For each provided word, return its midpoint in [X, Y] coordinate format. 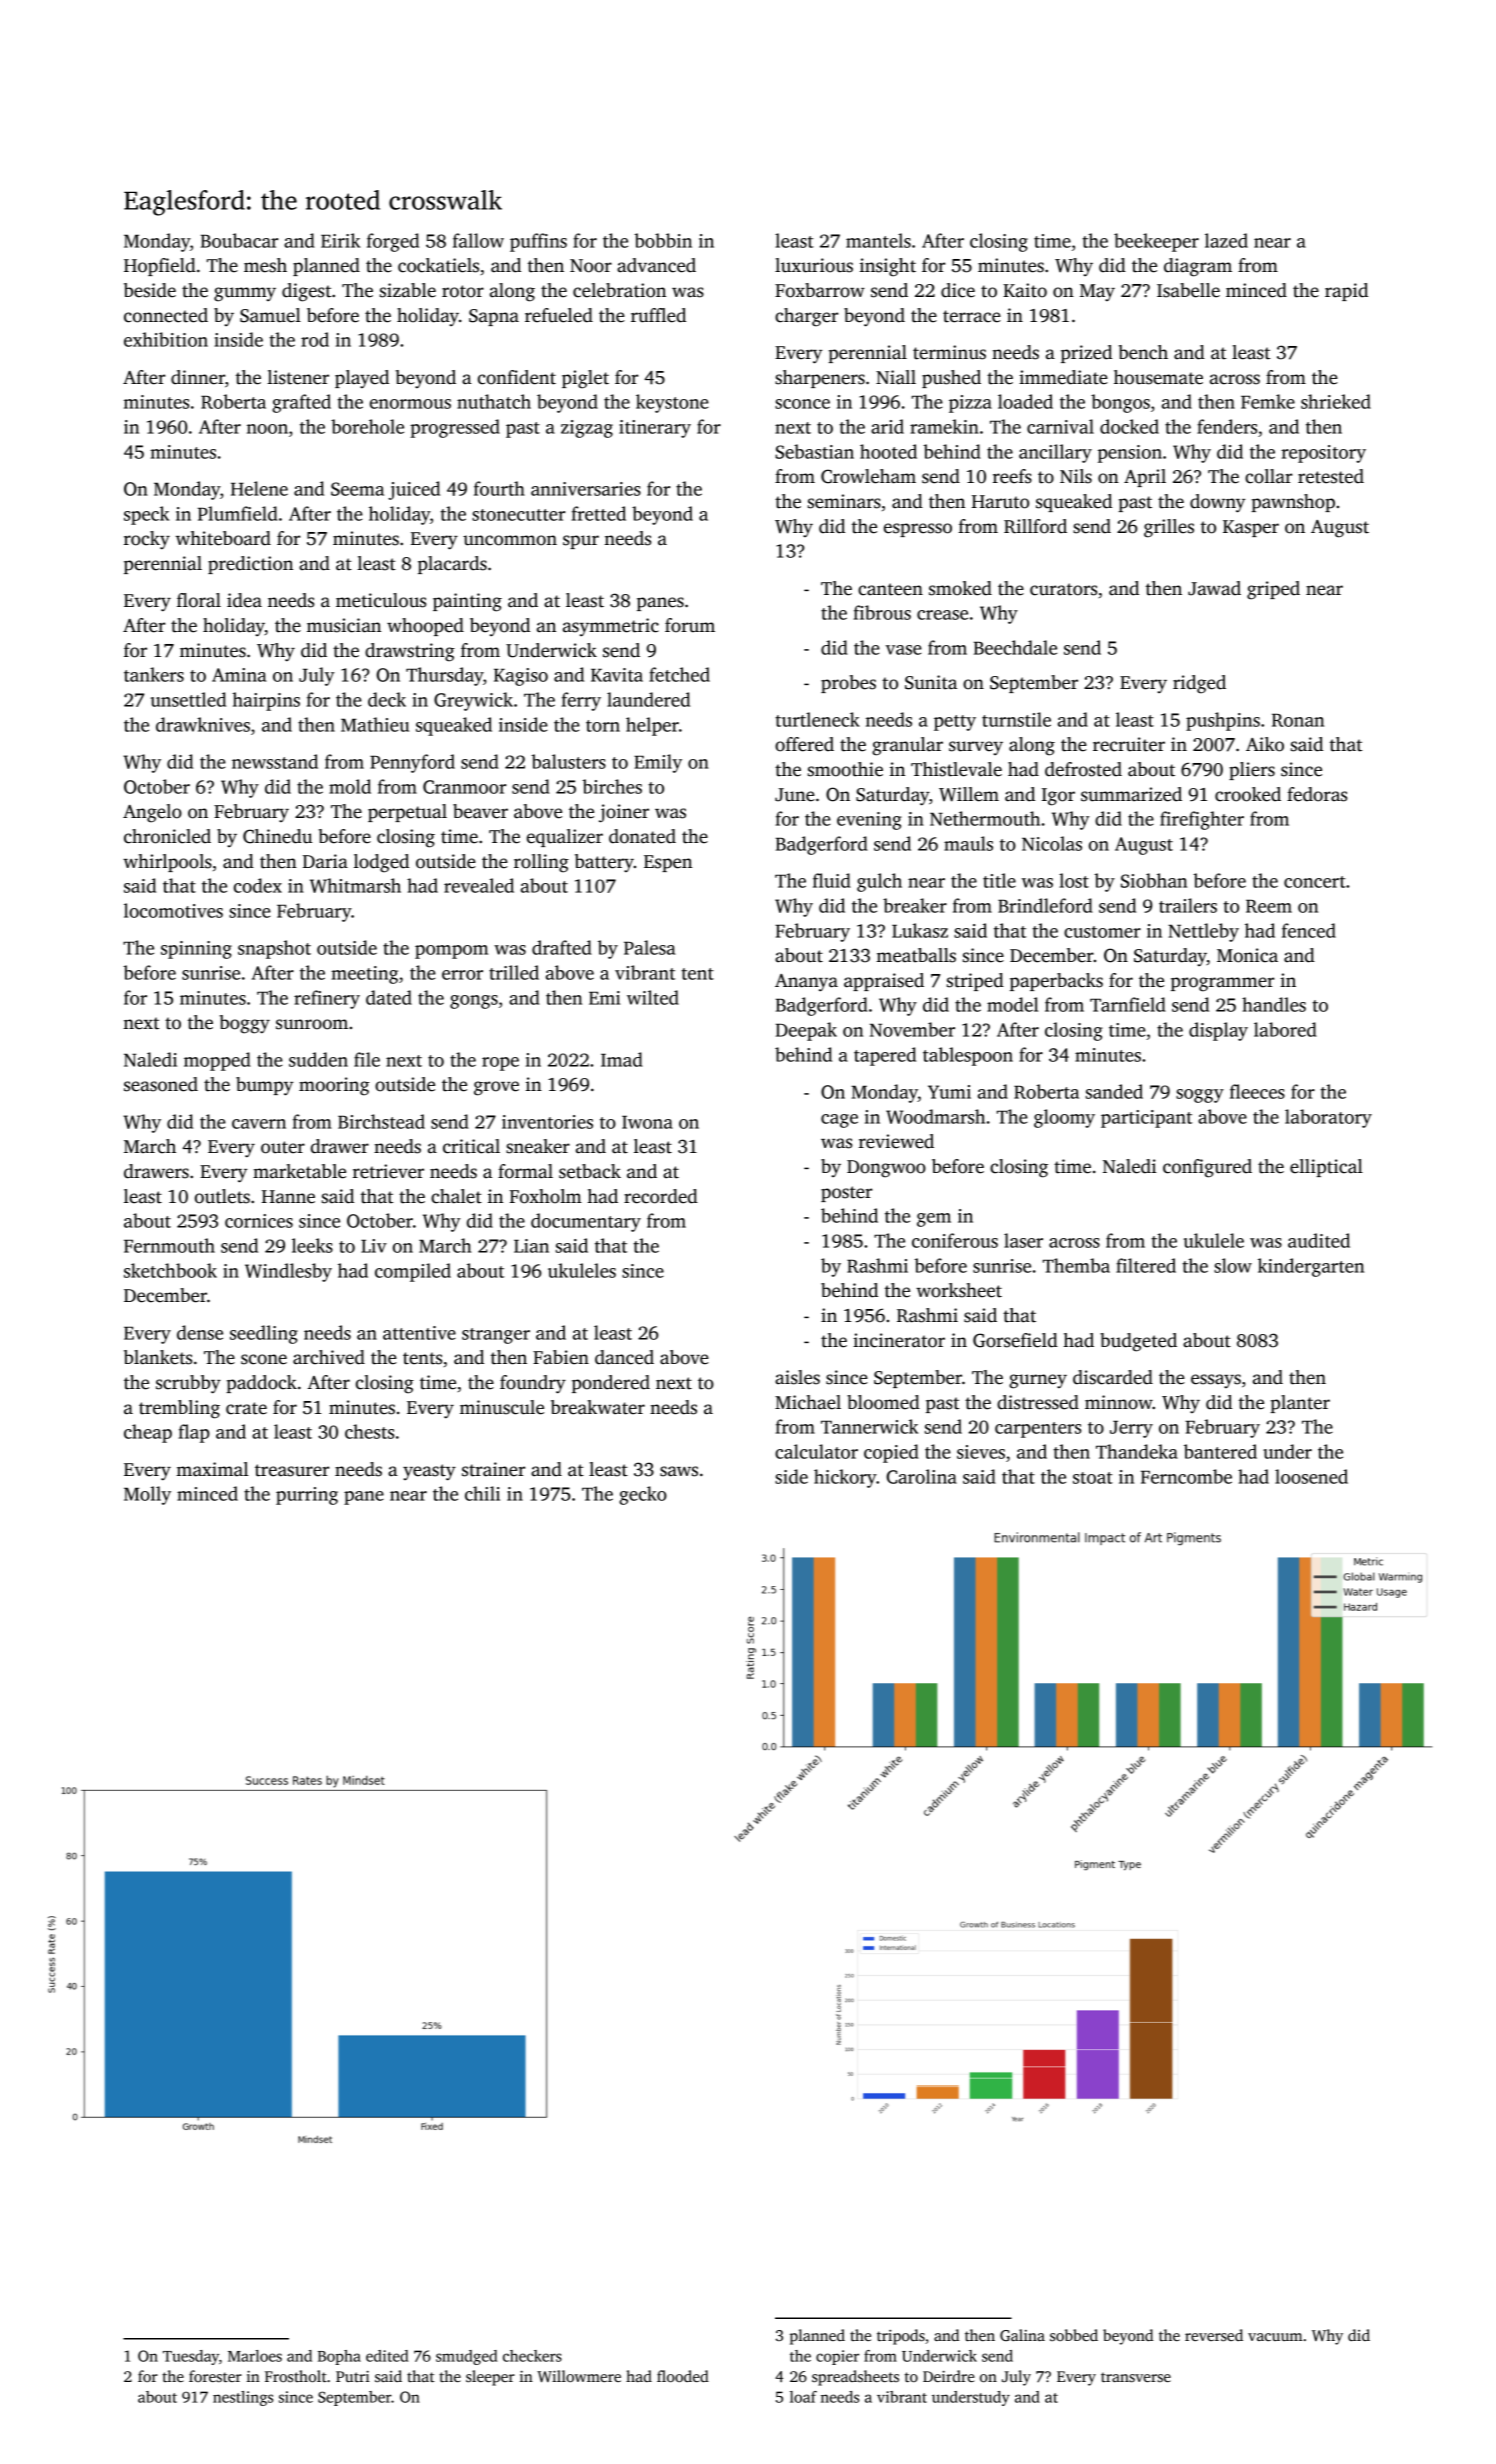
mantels [878, 240]
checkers [532, 2356]
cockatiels [438, 265]
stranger [496, 1336]
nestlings [243, 2398]
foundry [533, 1384]
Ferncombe [1186, 1476]
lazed [1226, 240]
